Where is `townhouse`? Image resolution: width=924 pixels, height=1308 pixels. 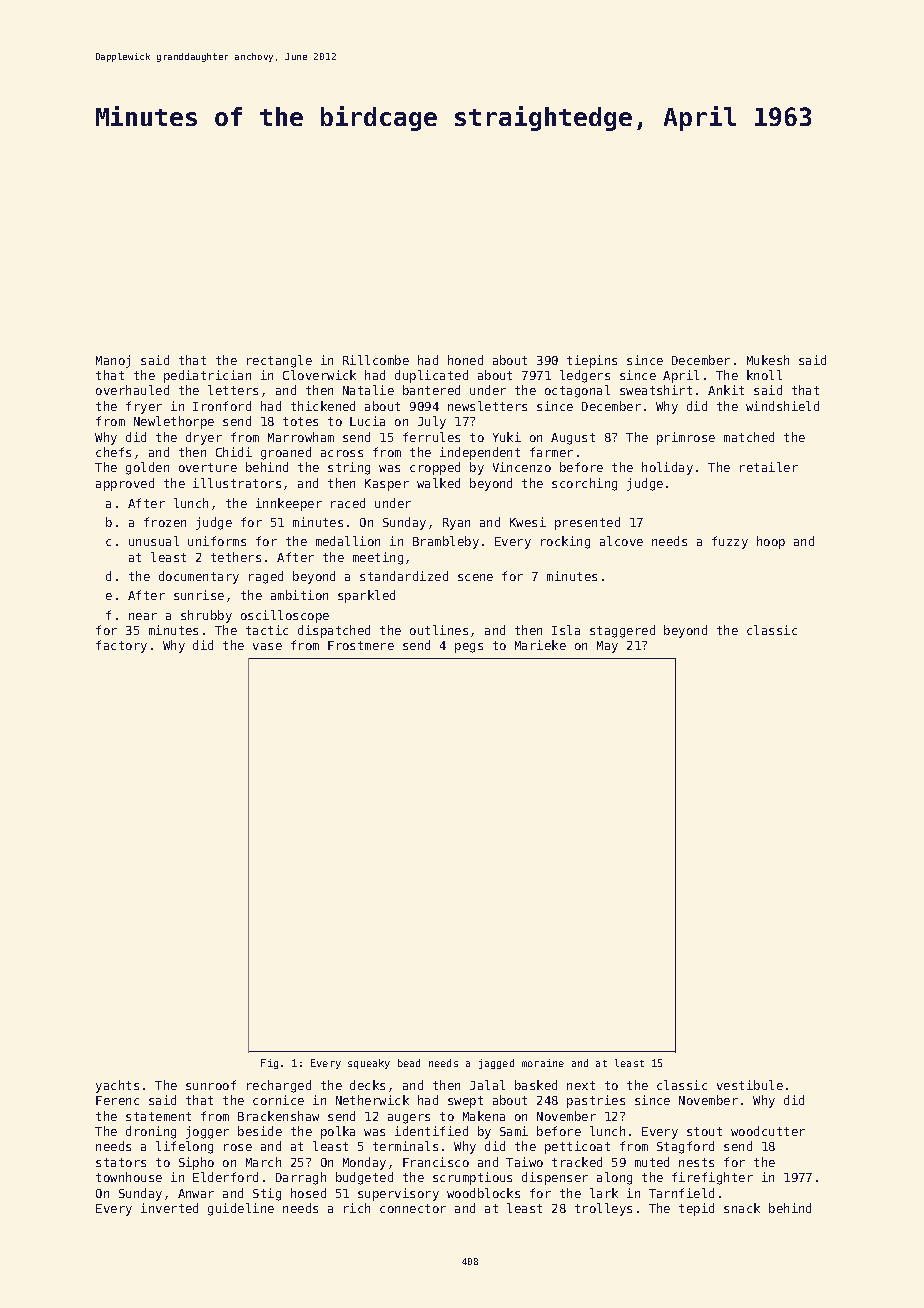 townhouse is located at coordinates (129, 1177).
